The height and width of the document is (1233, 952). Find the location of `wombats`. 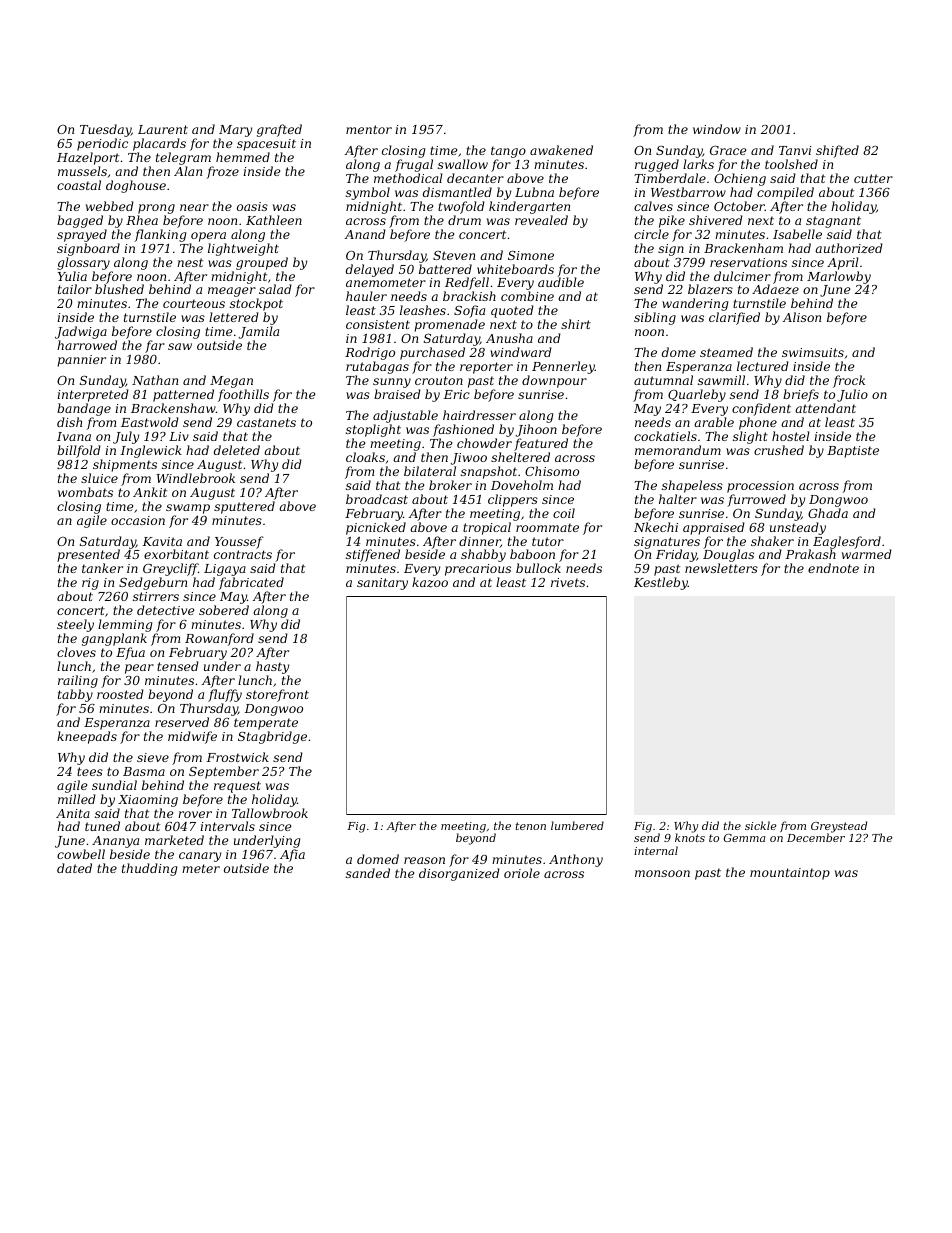

wombats is located at coordinates (85, 492).
